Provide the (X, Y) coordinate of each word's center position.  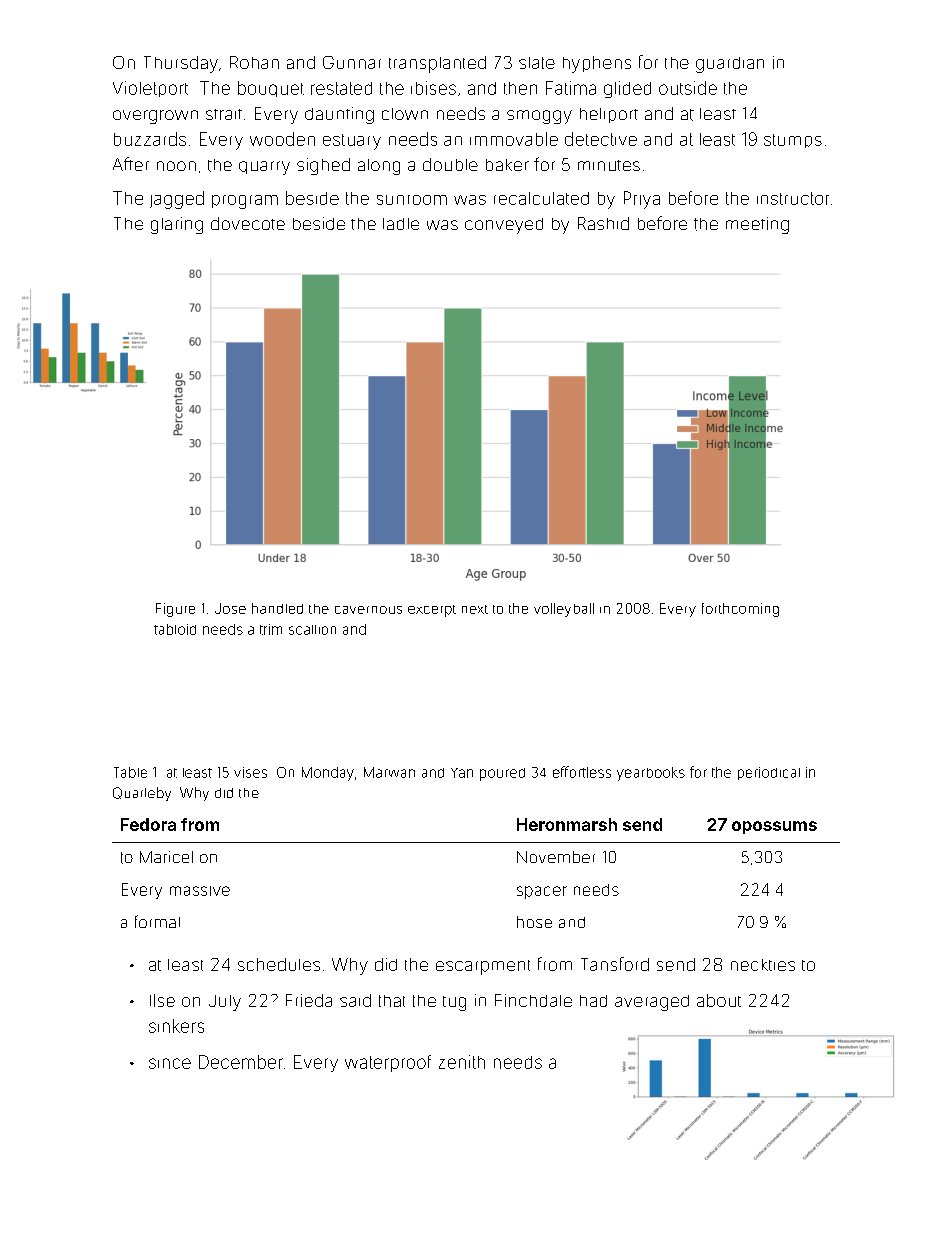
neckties (763, 965)
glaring (177, 225)
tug (454, 1003)
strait (224, 114)
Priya (642, 200)
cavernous (368, 610)
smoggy (539, 117)
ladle (401, 224)
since (170, 1063)
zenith (462, 1062)
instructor (793, 198)
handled (277, 608)
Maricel (166, 857)
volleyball (564, 610)
